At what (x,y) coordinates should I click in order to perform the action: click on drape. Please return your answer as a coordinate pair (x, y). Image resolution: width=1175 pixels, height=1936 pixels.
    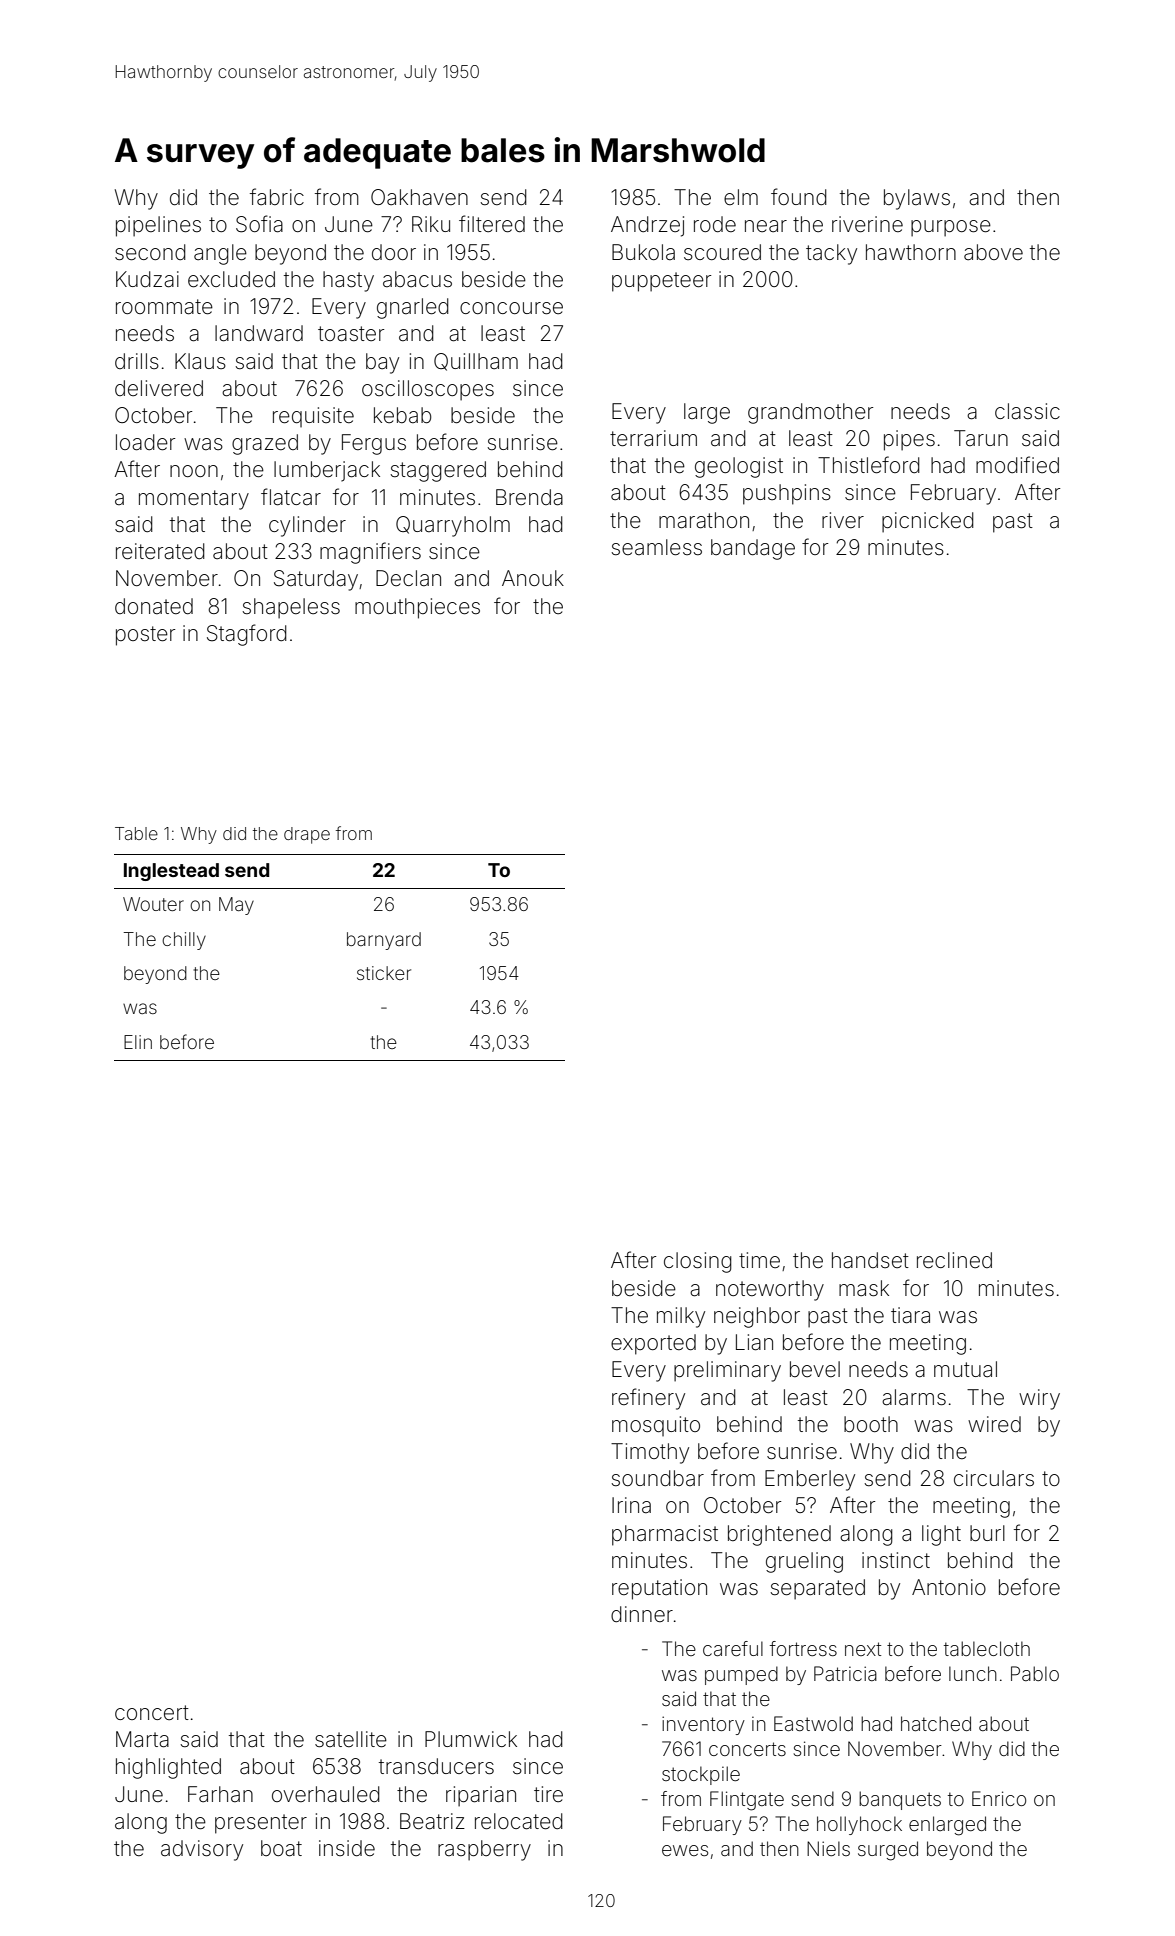
    Looking at the image, I should click on (307, 835).
